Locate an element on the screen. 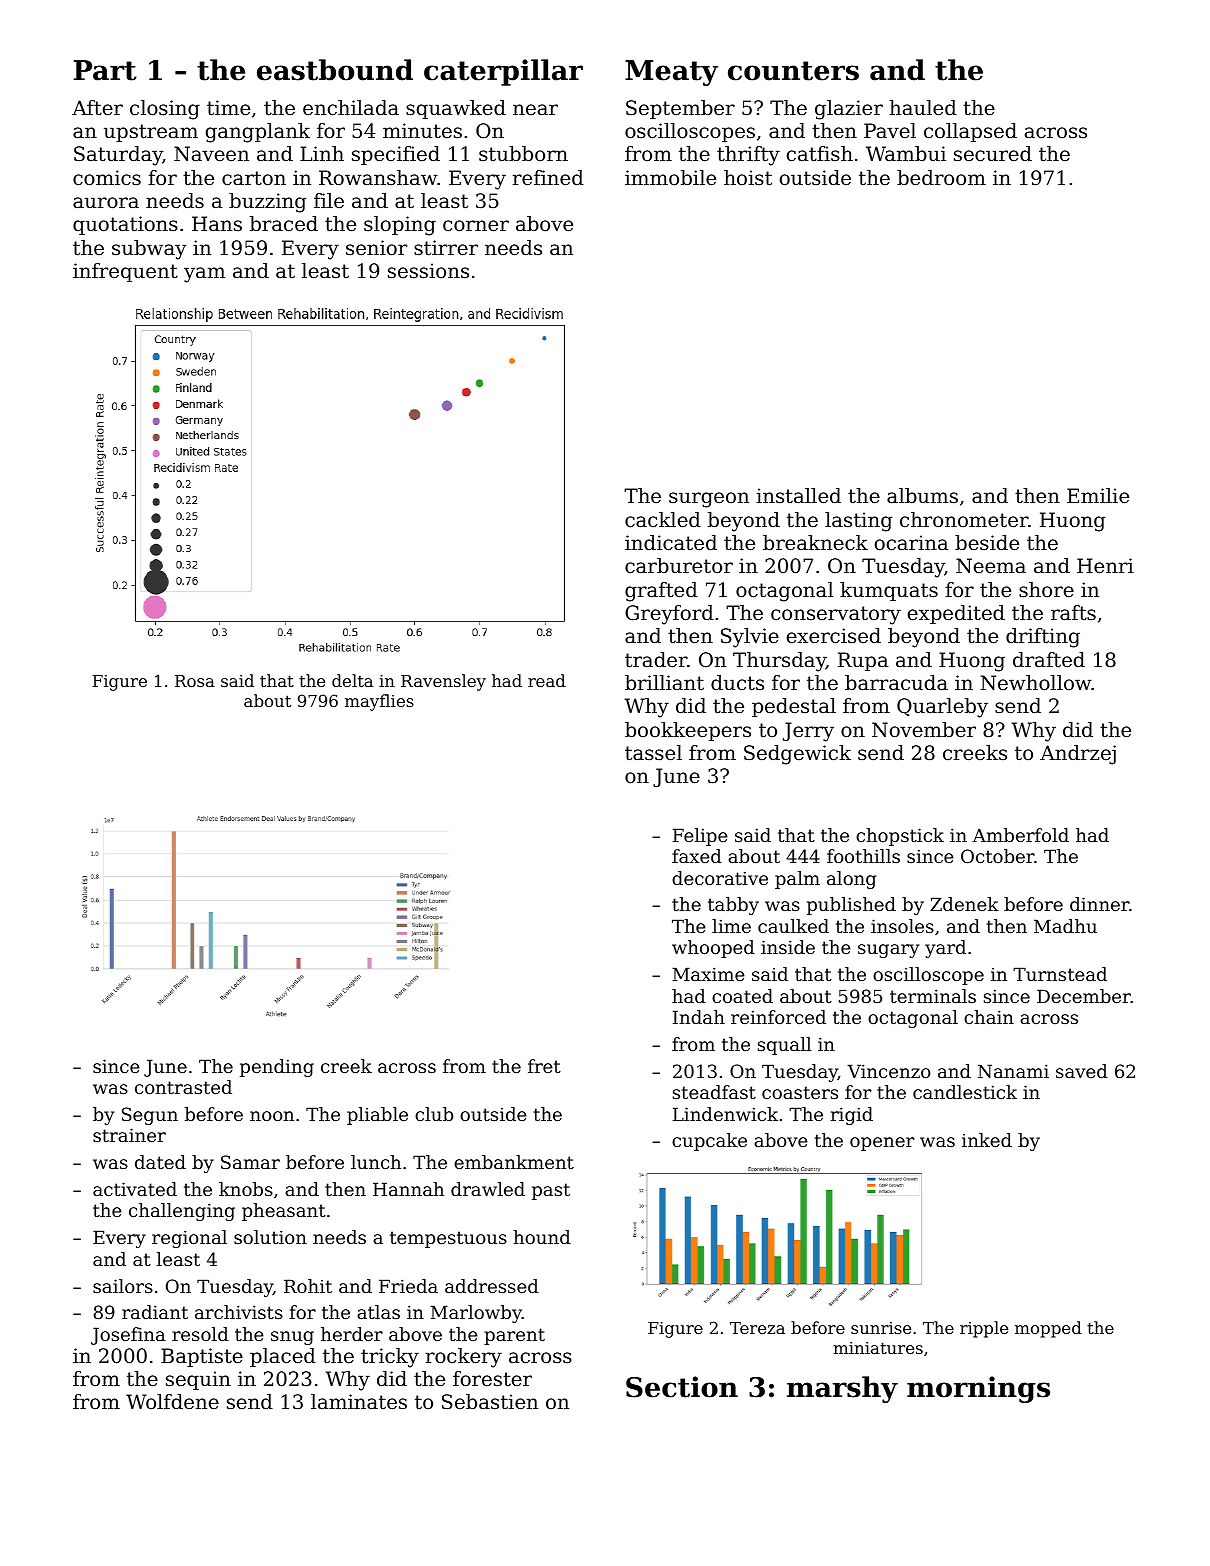 The image size is (1210, 1566). Rosa is located at coordinates (195, 681).
